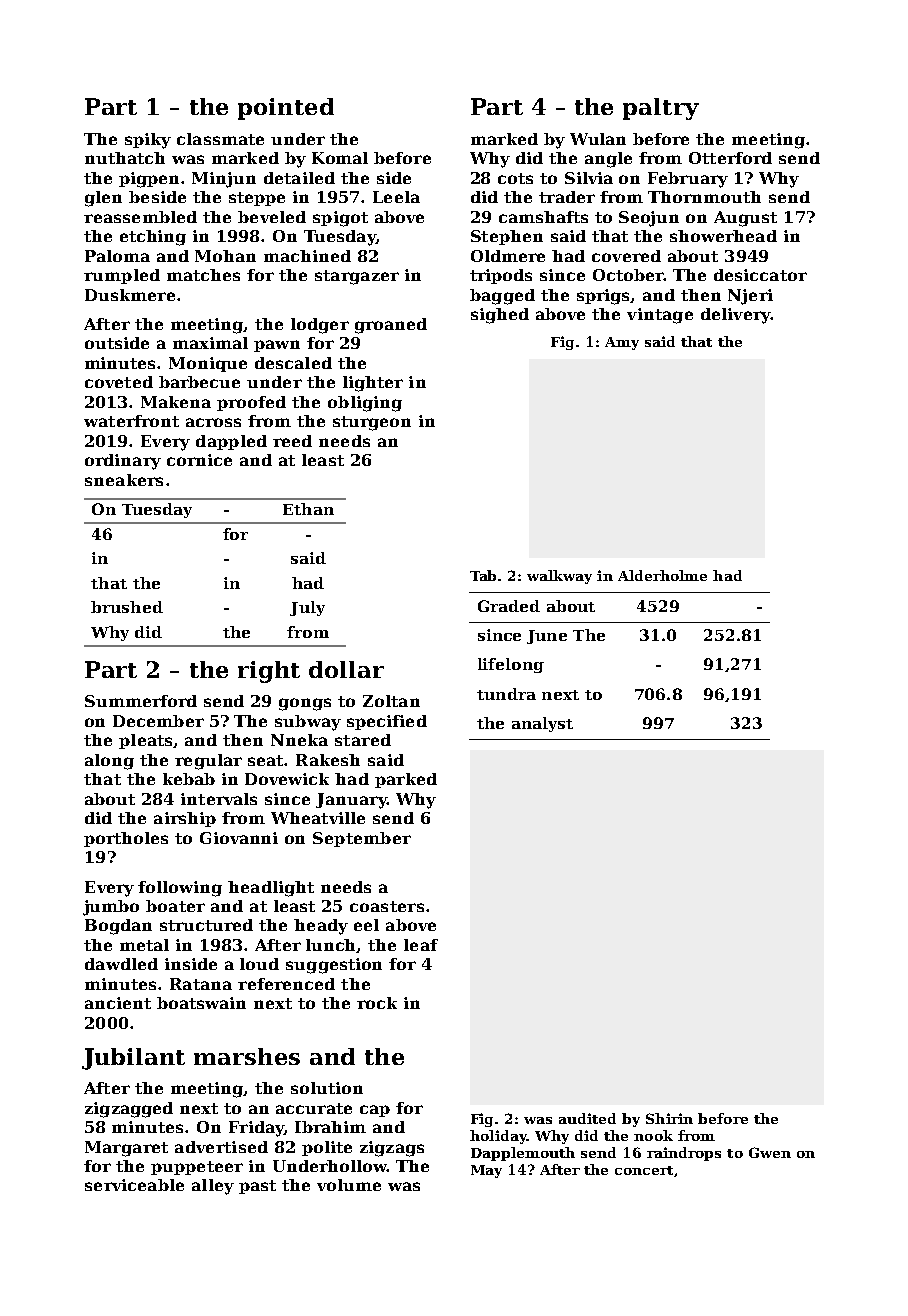  I want to click on Alderholme, so click(662, 575).
